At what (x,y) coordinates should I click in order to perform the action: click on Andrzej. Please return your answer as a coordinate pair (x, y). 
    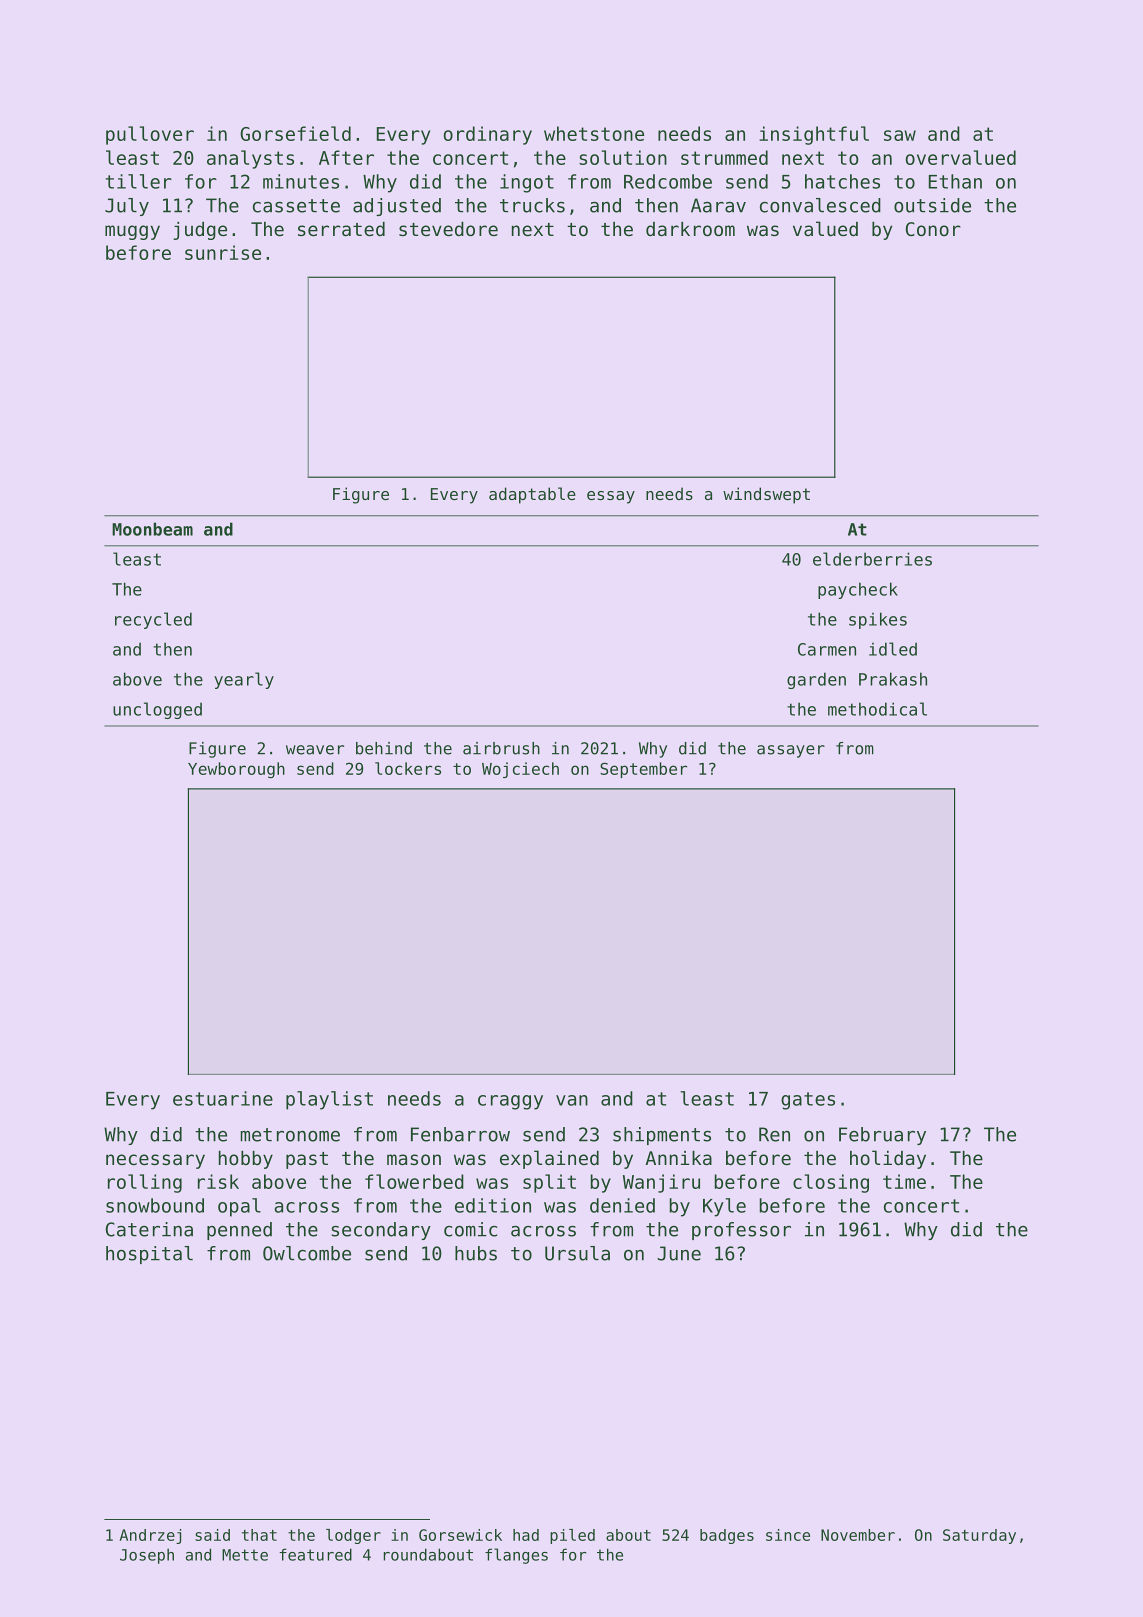
    Looking at the image, I should click on (150, 1536).
